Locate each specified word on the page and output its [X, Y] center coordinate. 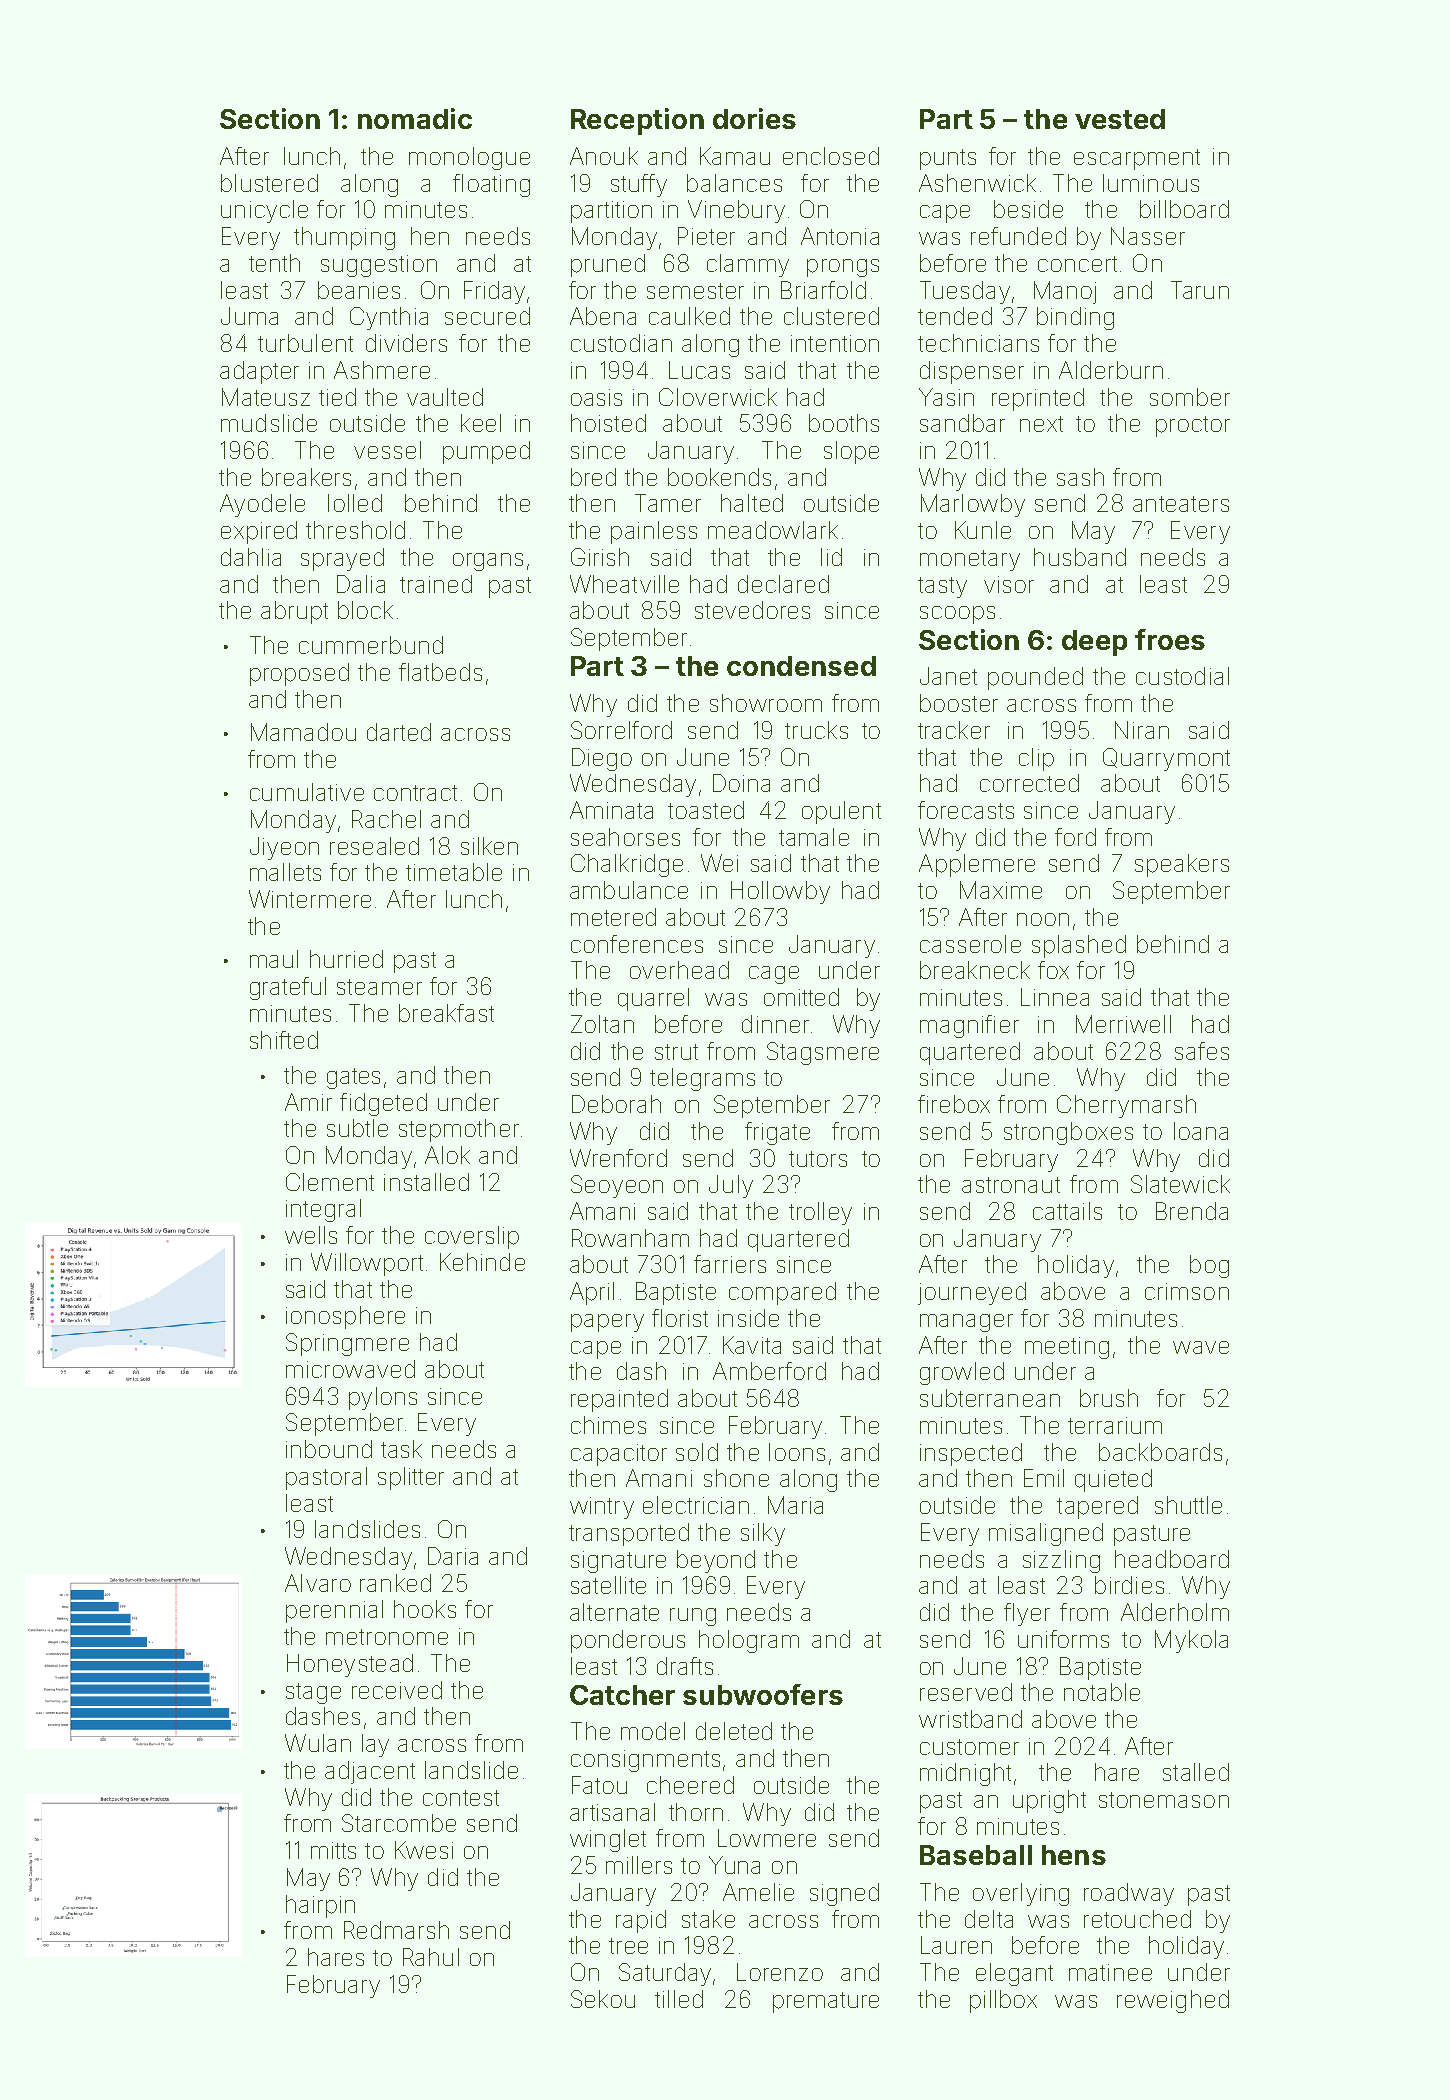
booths [844, 423]
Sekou [603, 1999]
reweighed [1173, 2001]
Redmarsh [396, 1930]
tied [337, 397]
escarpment [1137, 159]
